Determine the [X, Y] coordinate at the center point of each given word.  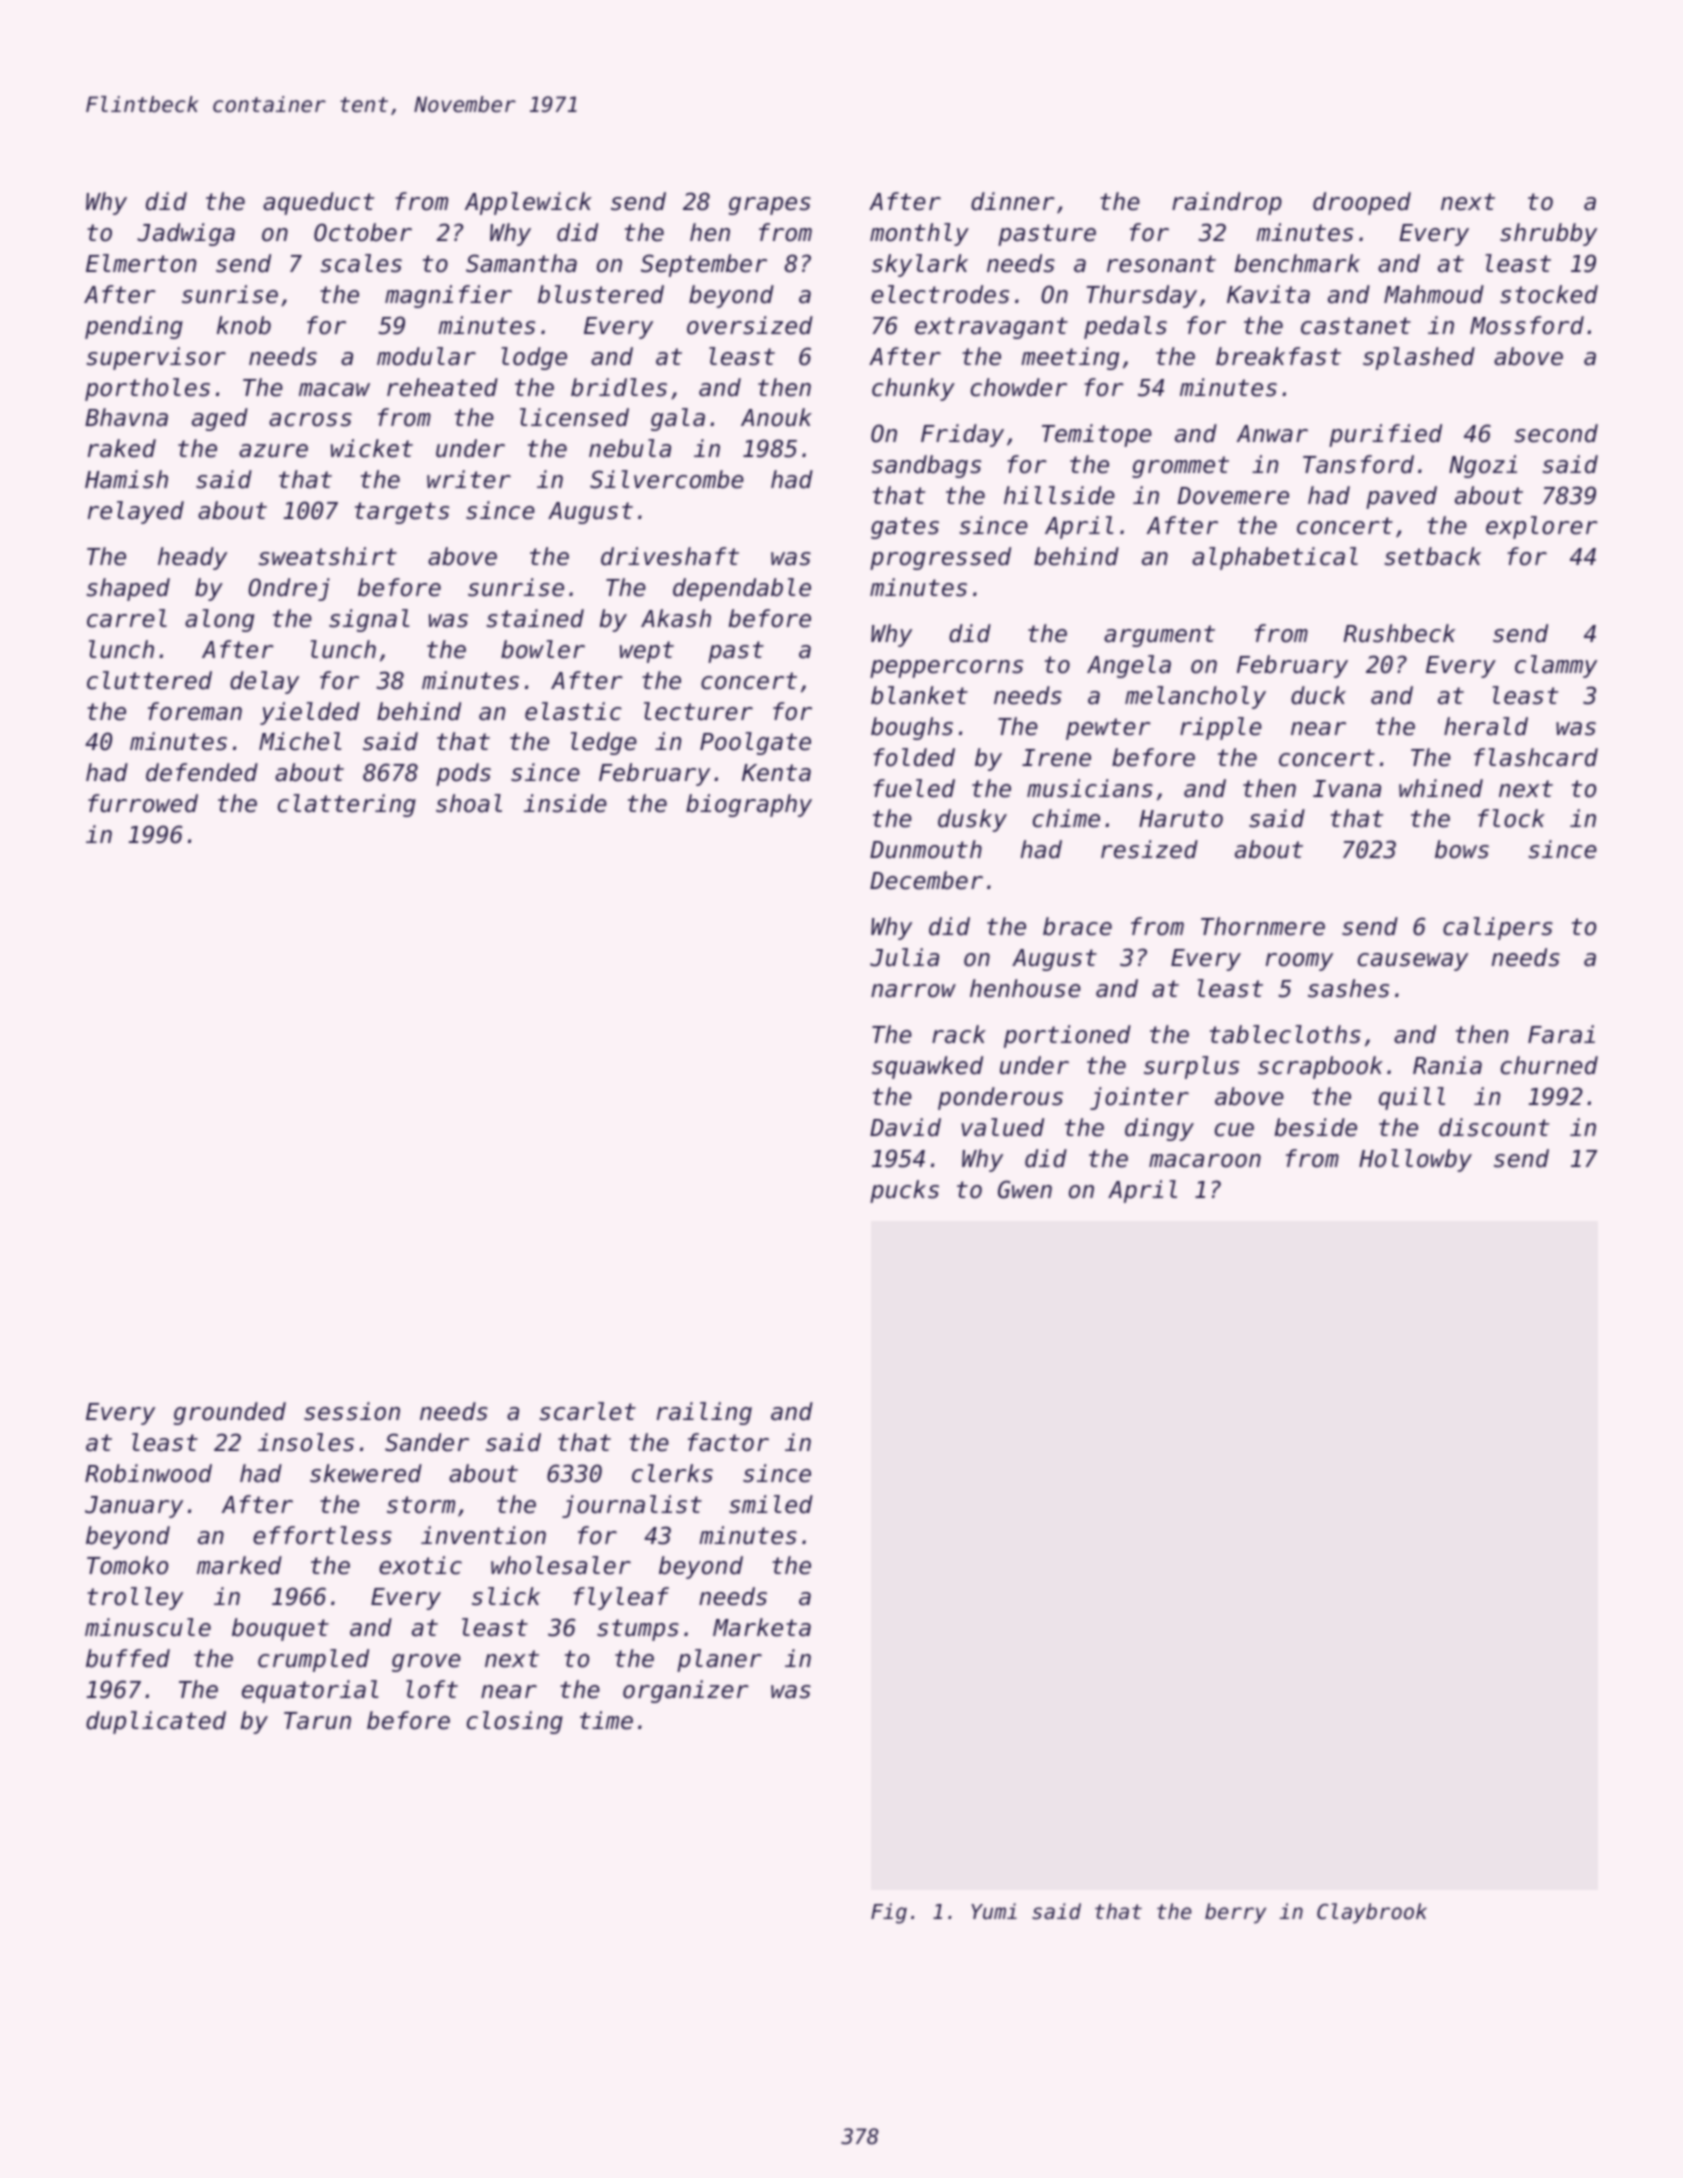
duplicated [156, 1722]
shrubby [1548, 234]
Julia [904, 957]
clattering [347, 805]
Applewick [528, 203]
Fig [889, 1913]
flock [1511, 818]
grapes [770, 206]
